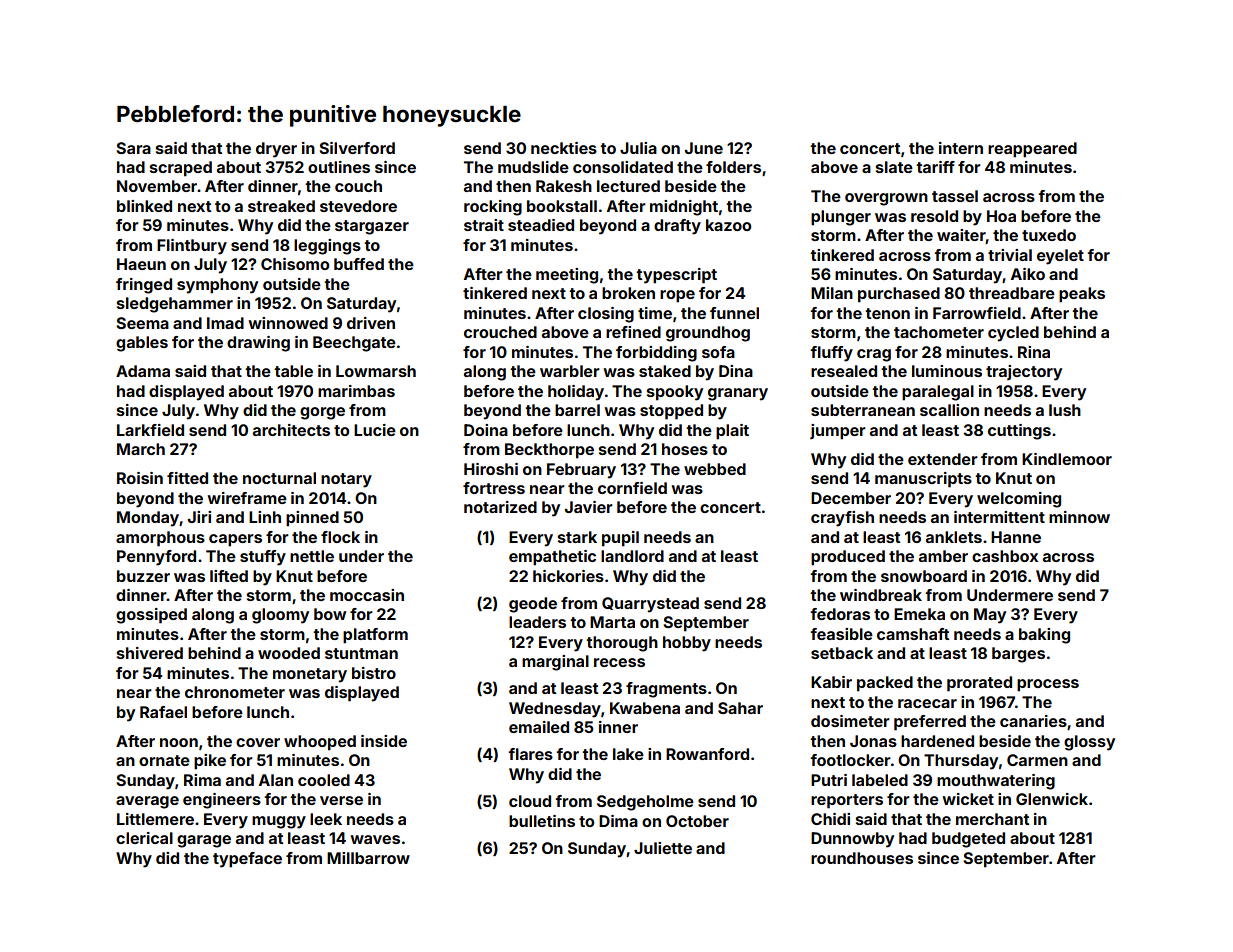  I want to click on Seema, so click(142, 323).
